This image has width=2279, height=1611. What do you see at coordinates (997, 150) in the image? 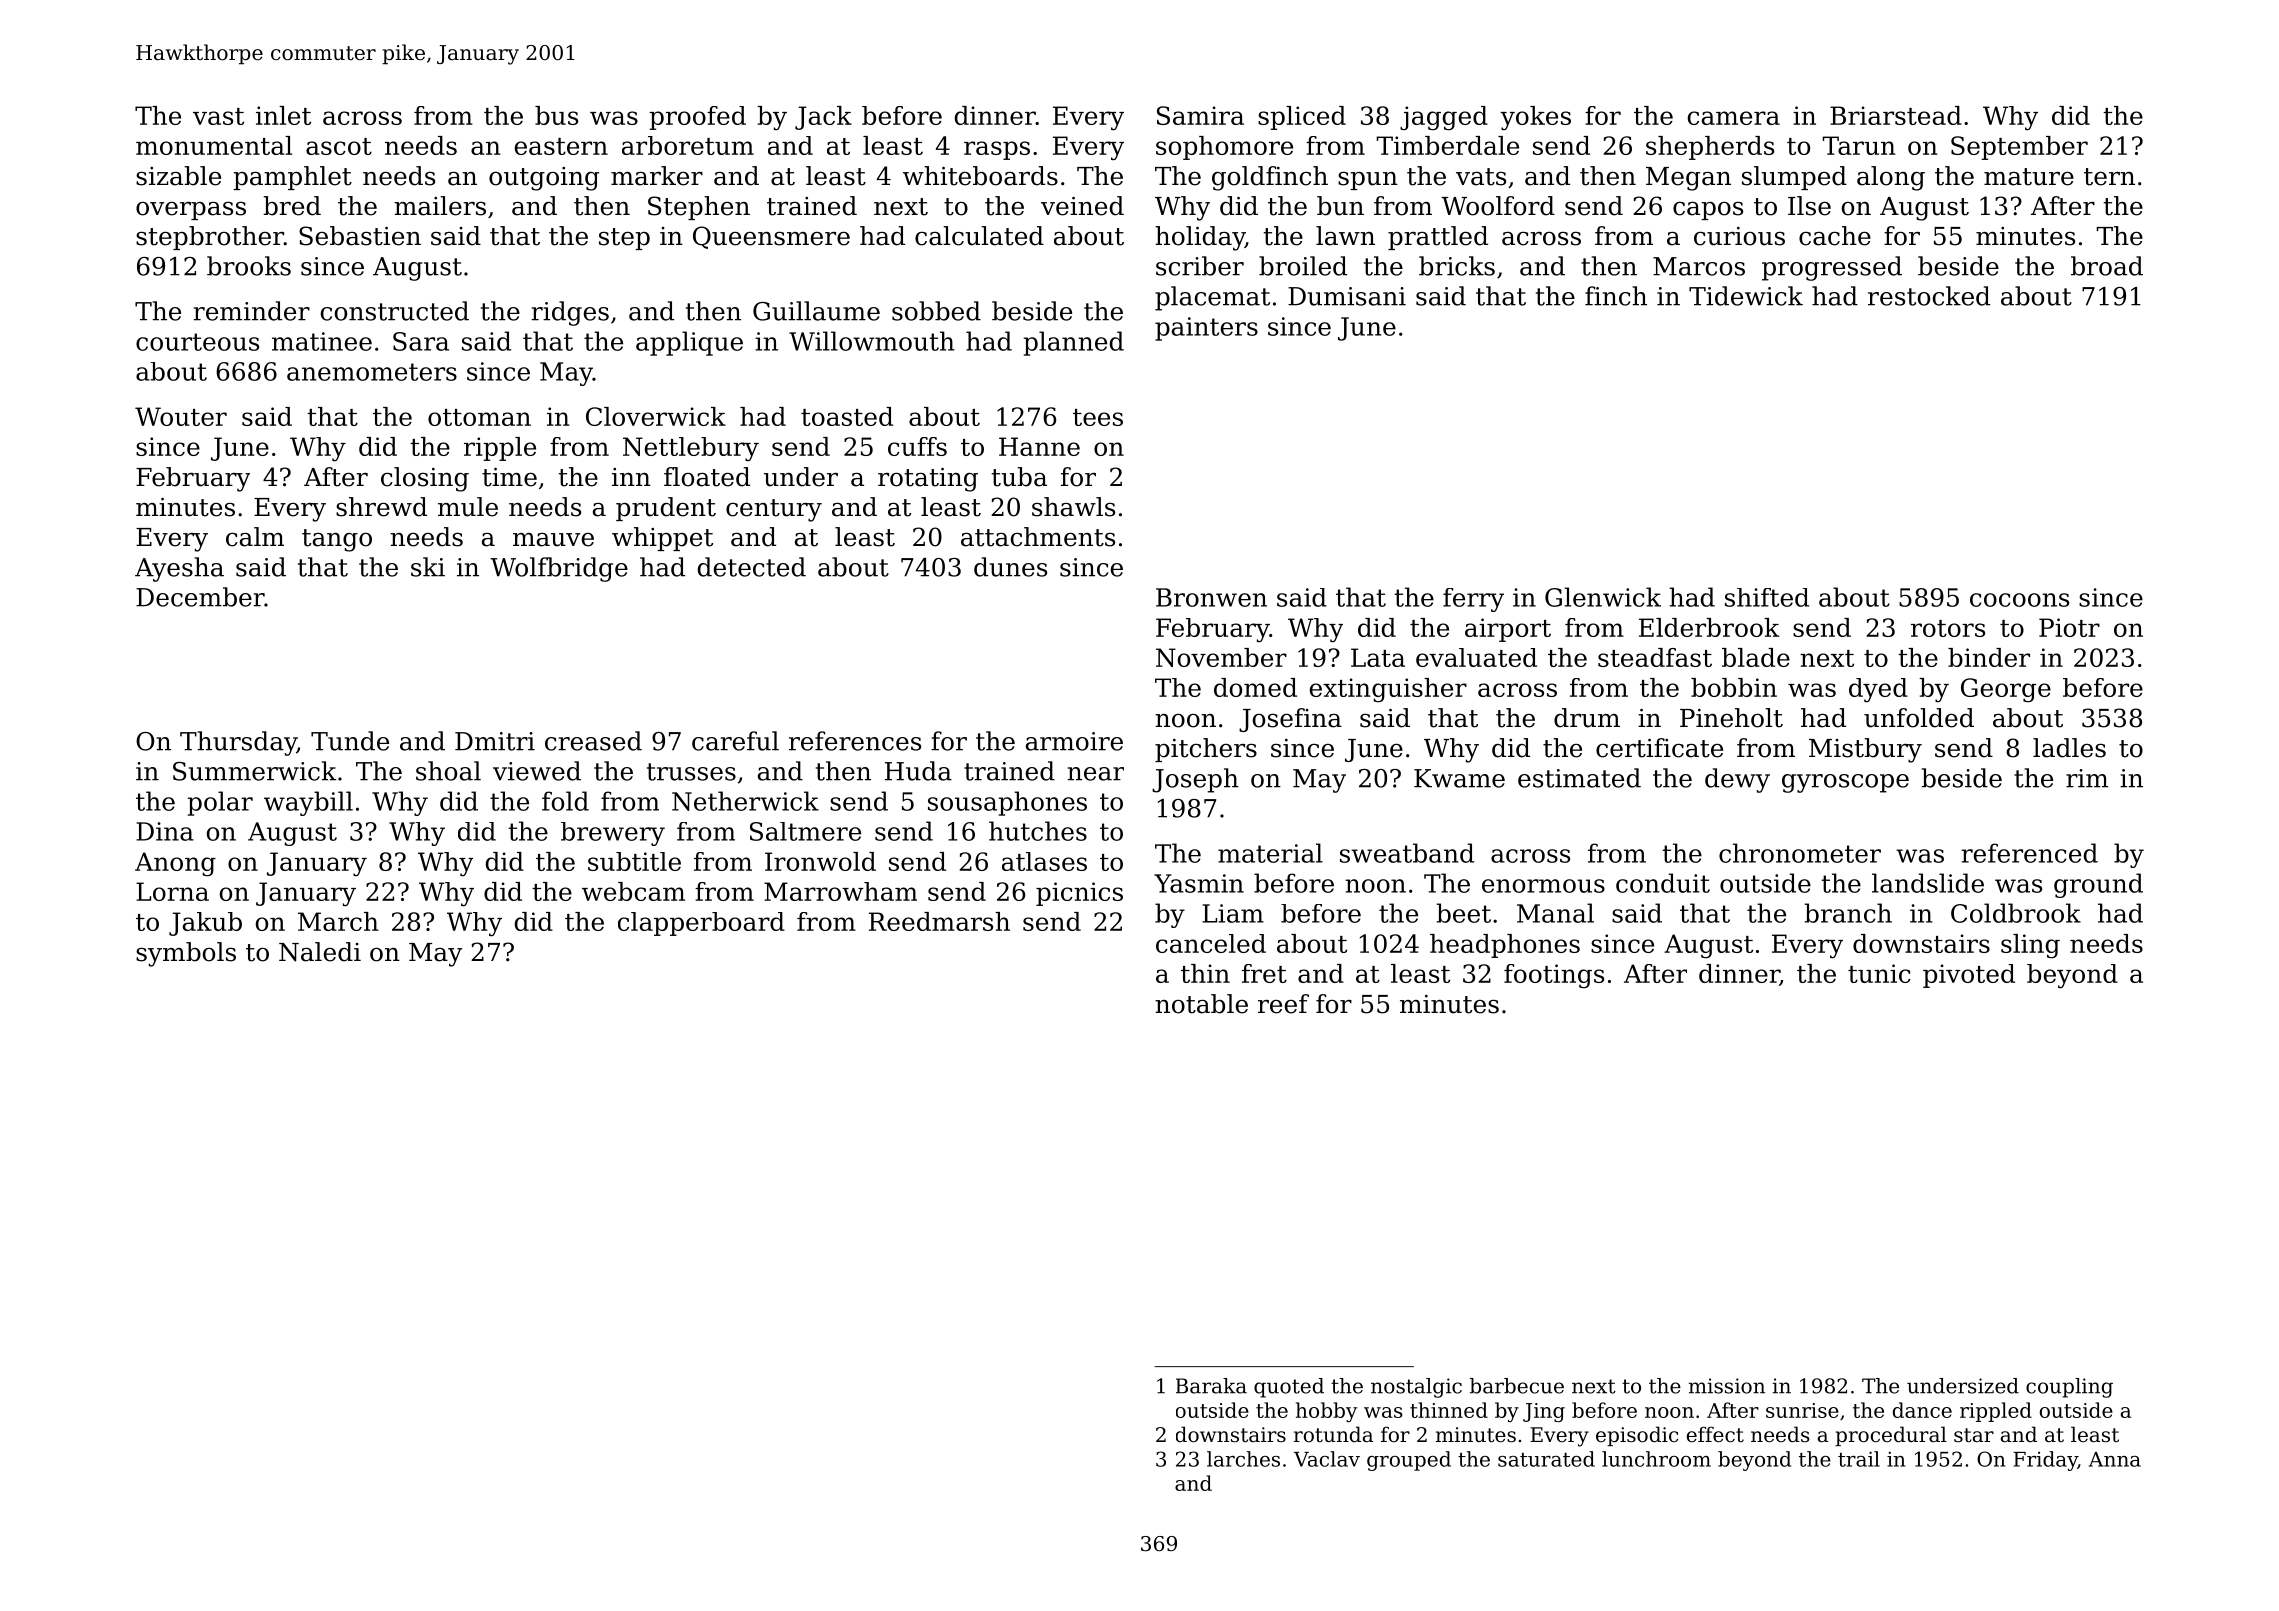
I see `rasps` at bounding box center [997, 150].
